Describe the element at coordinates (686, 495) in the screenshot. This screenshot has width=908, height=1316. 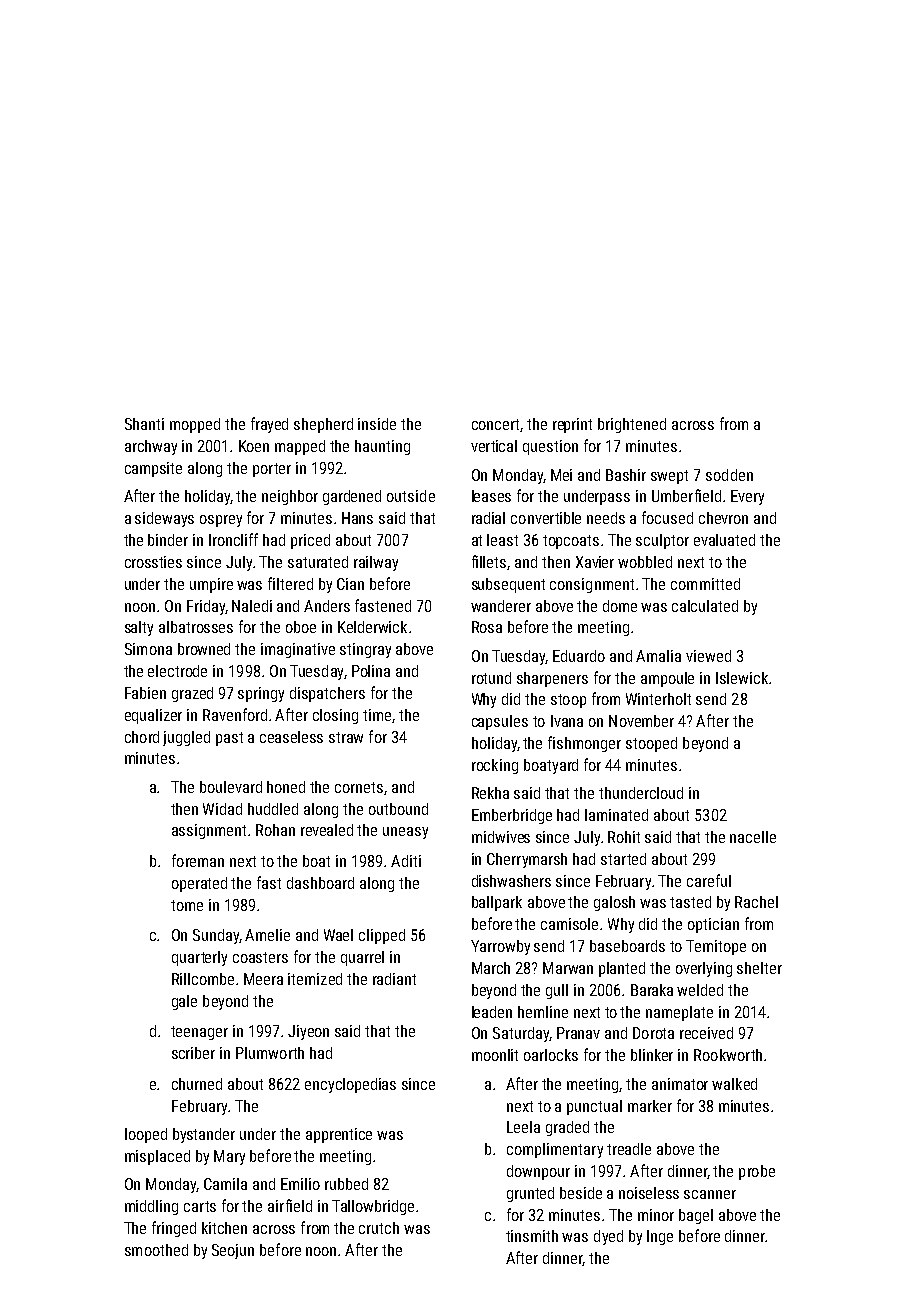
I see `Umberfield` at that location.
